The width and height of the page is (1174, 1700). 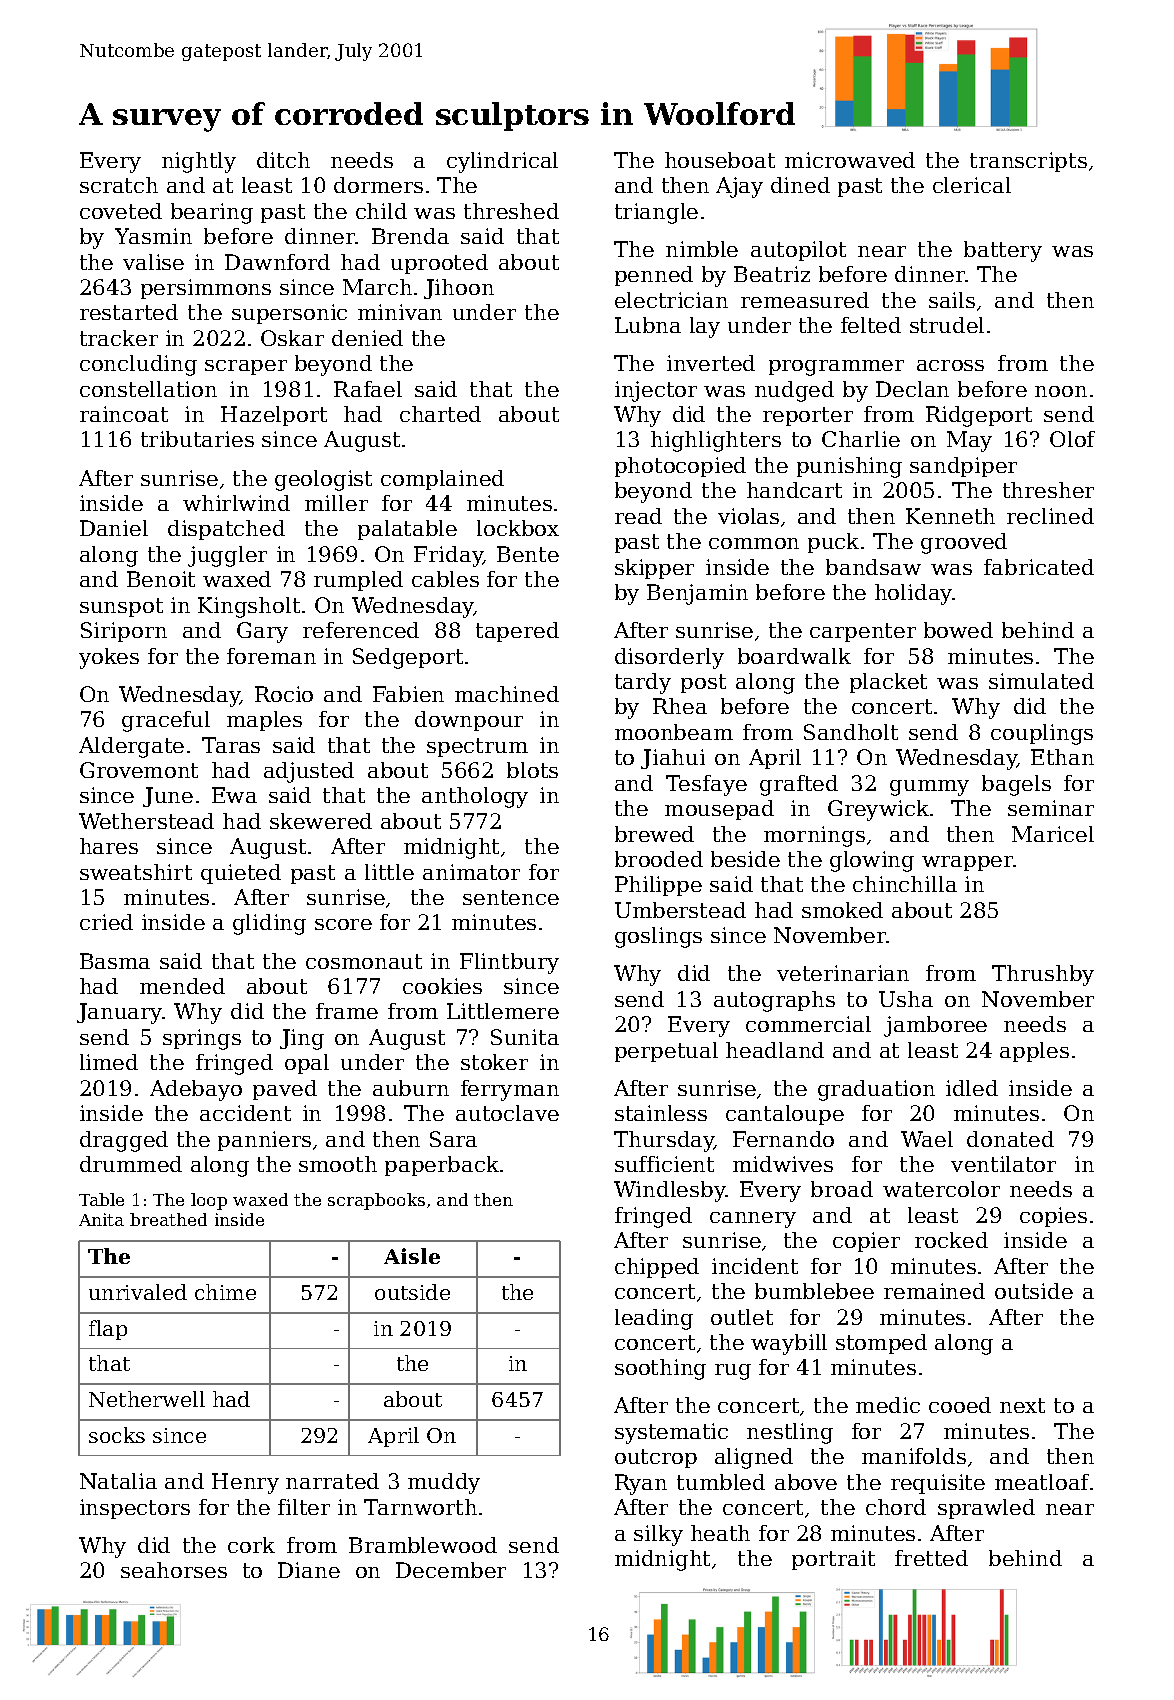 What do you see at coordinates (1003, 251) in the page?
I see `battery` at bounding box center [1003, 251].
